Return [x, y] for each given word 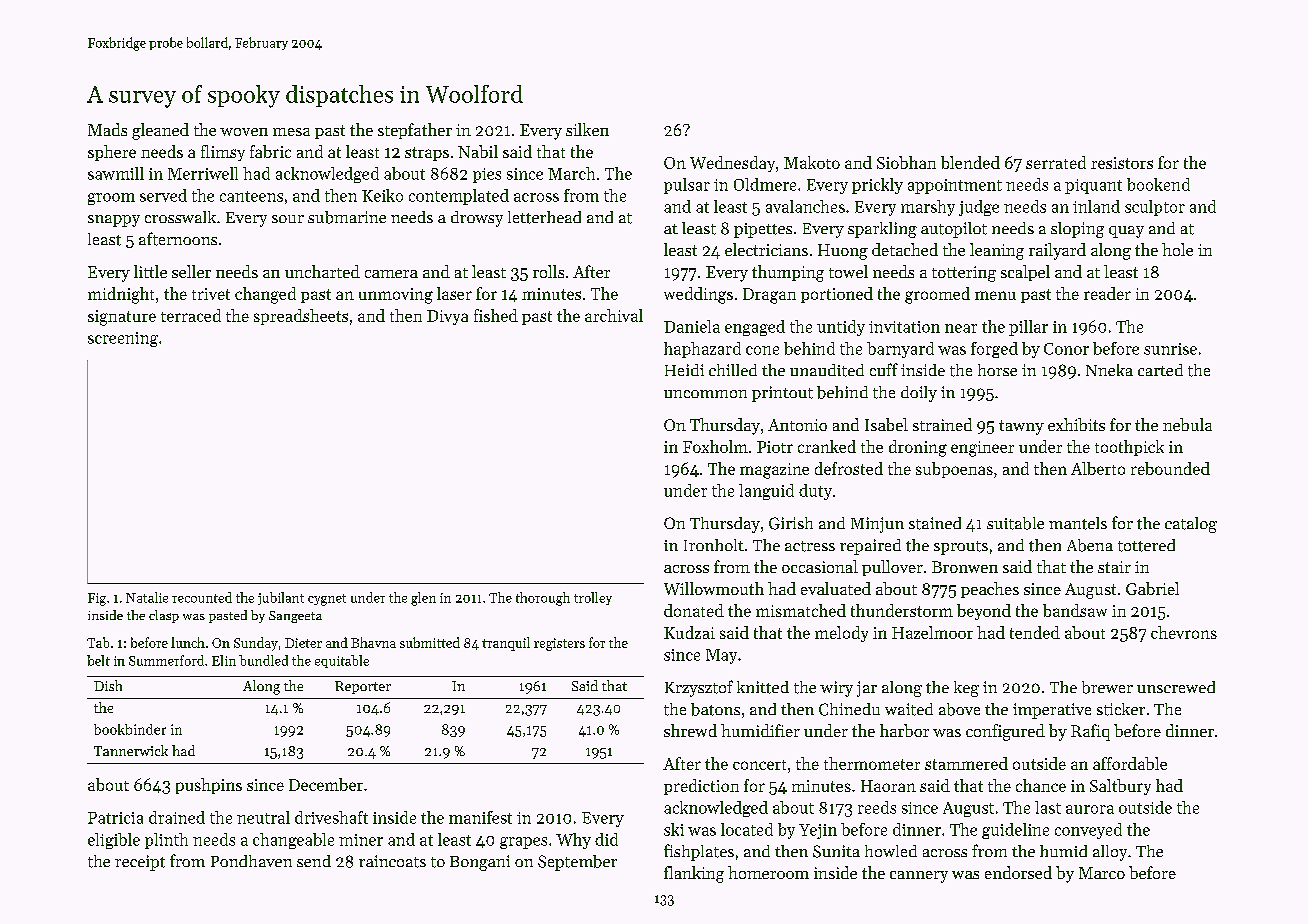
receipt [140, 863]
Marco [1102, 873]
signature [122, 318]
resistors [1122, 163]
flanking [694, 874]
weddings [698, 295]
